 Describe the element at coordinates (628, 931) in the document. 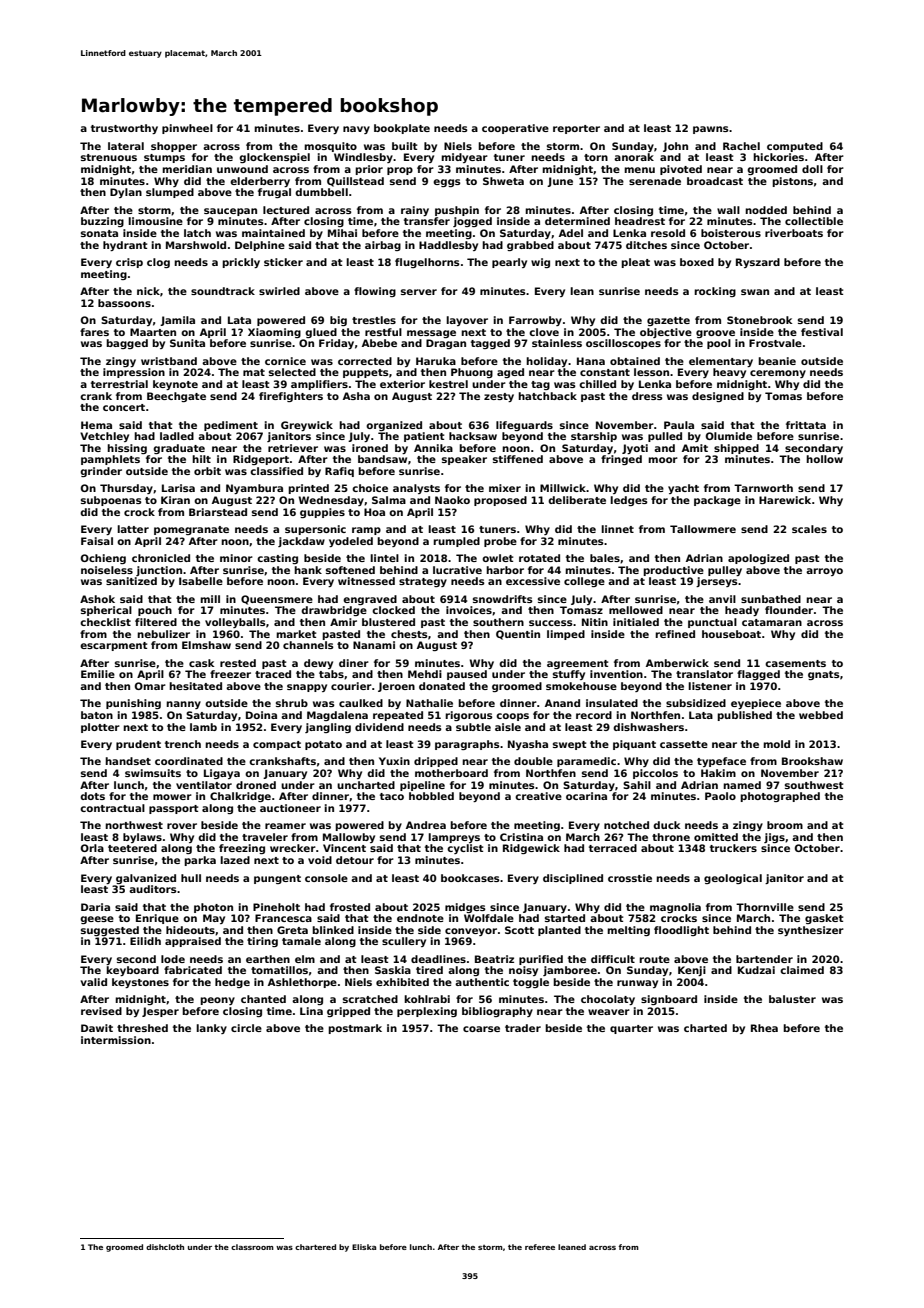

I see `melting` at that location.
